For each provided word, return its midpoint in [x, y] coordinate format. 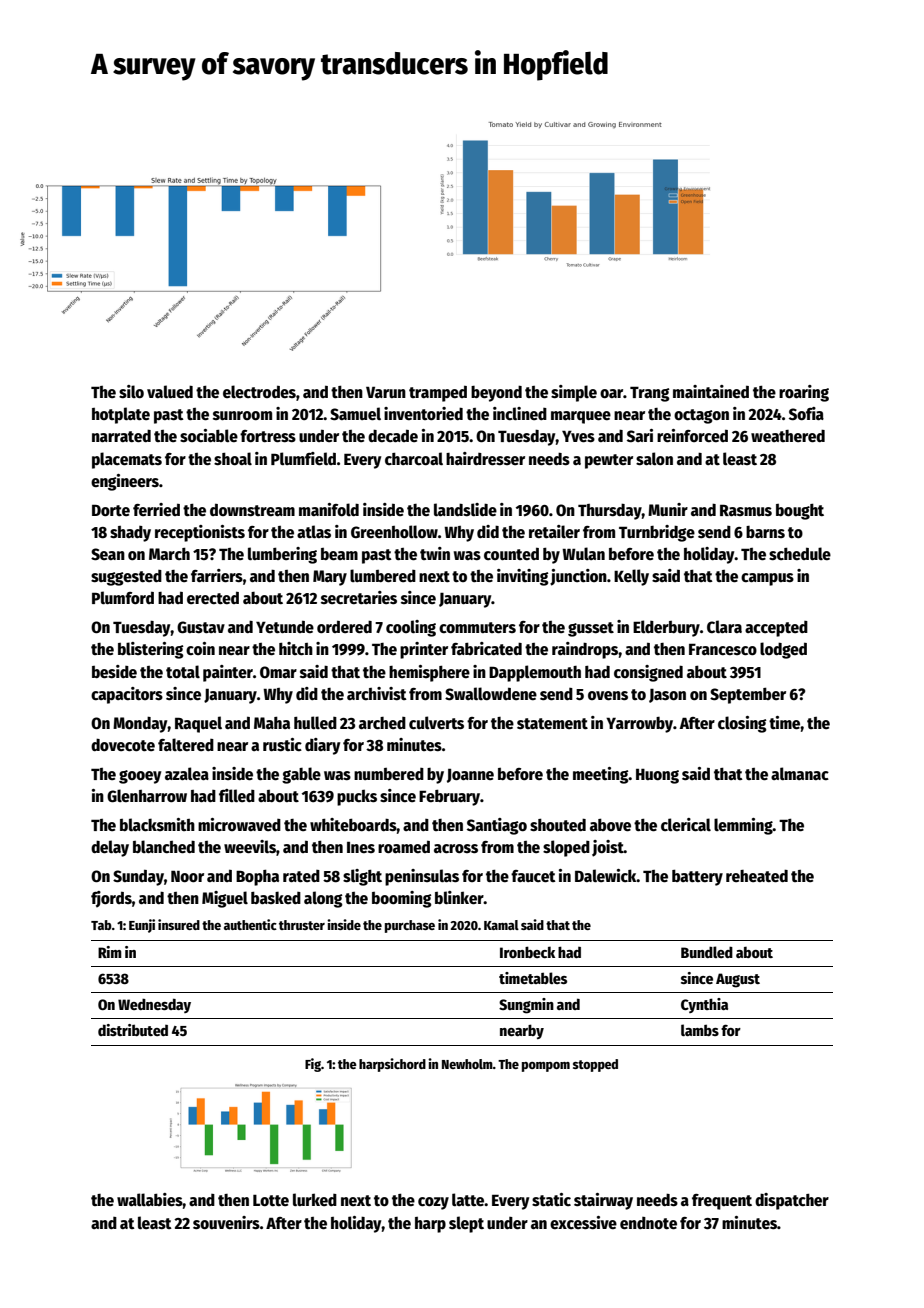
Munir [668, 509]
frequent [722, 1202]
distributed [133, 1030]
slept [466, 1224]
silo [131, 391]
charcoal [414, 458]
